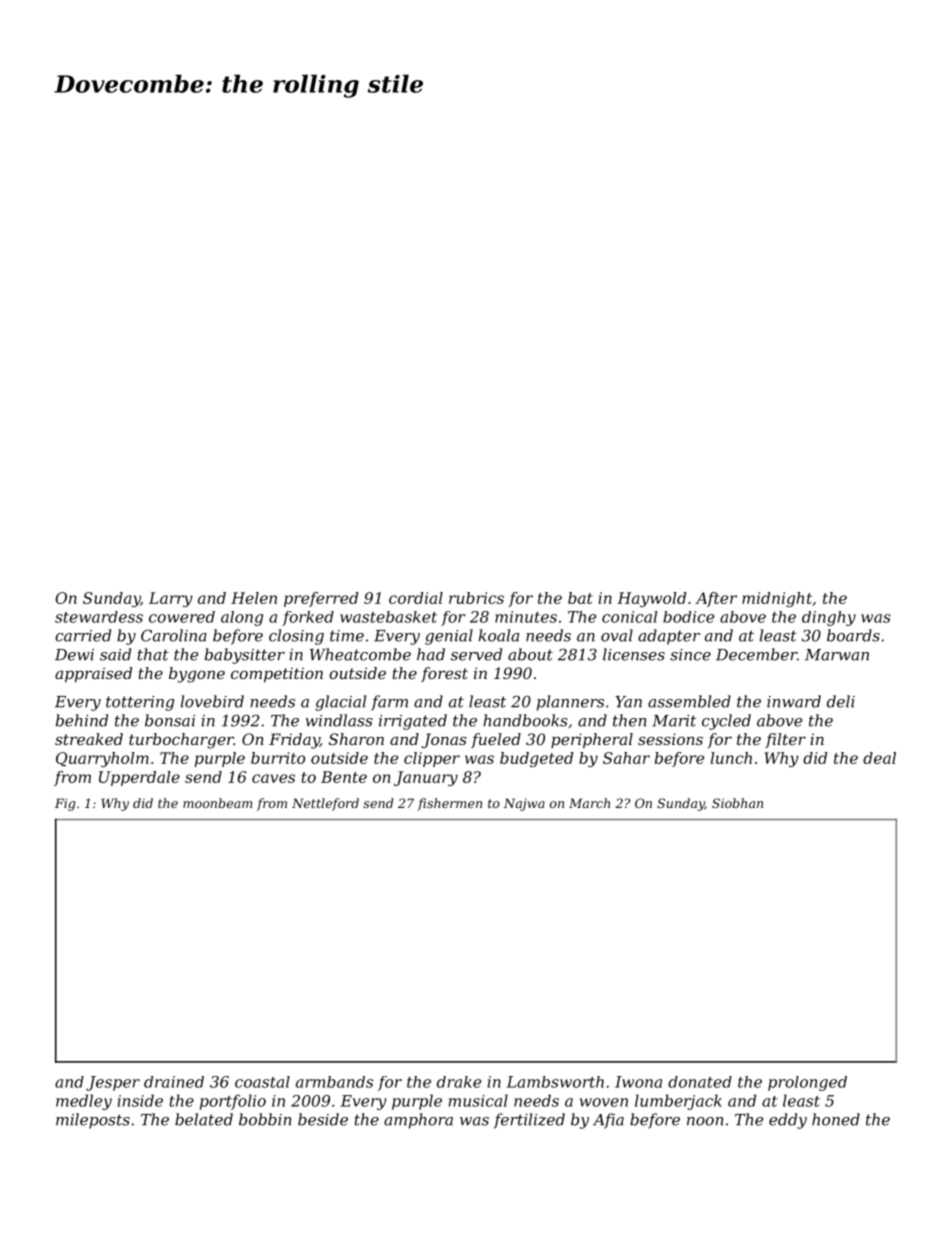 Image resolution: width=952 pixels, height=1233 pixels. What do you see at coordinates (65, 804) in the page?
I see `Fig` at bounding box center [65, 804].
